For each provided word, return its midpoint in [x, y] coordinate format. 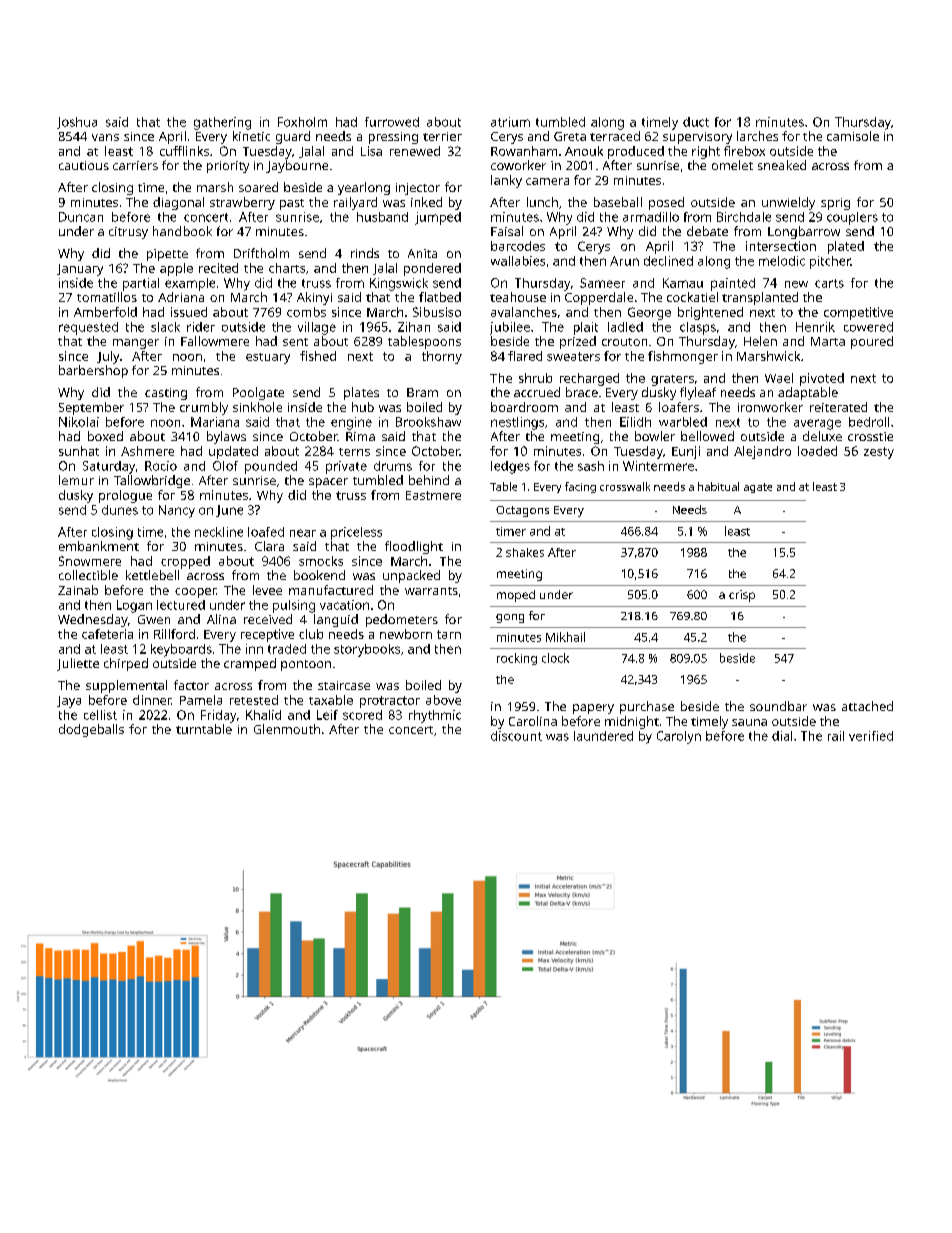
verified [871, 736]
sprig [835, 204]
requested [88, 328]
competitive [858, 313]
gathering [222, 123]
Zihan [414, 327]
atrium [510, 122]
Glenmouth [287, 729]
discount [516, 736]
